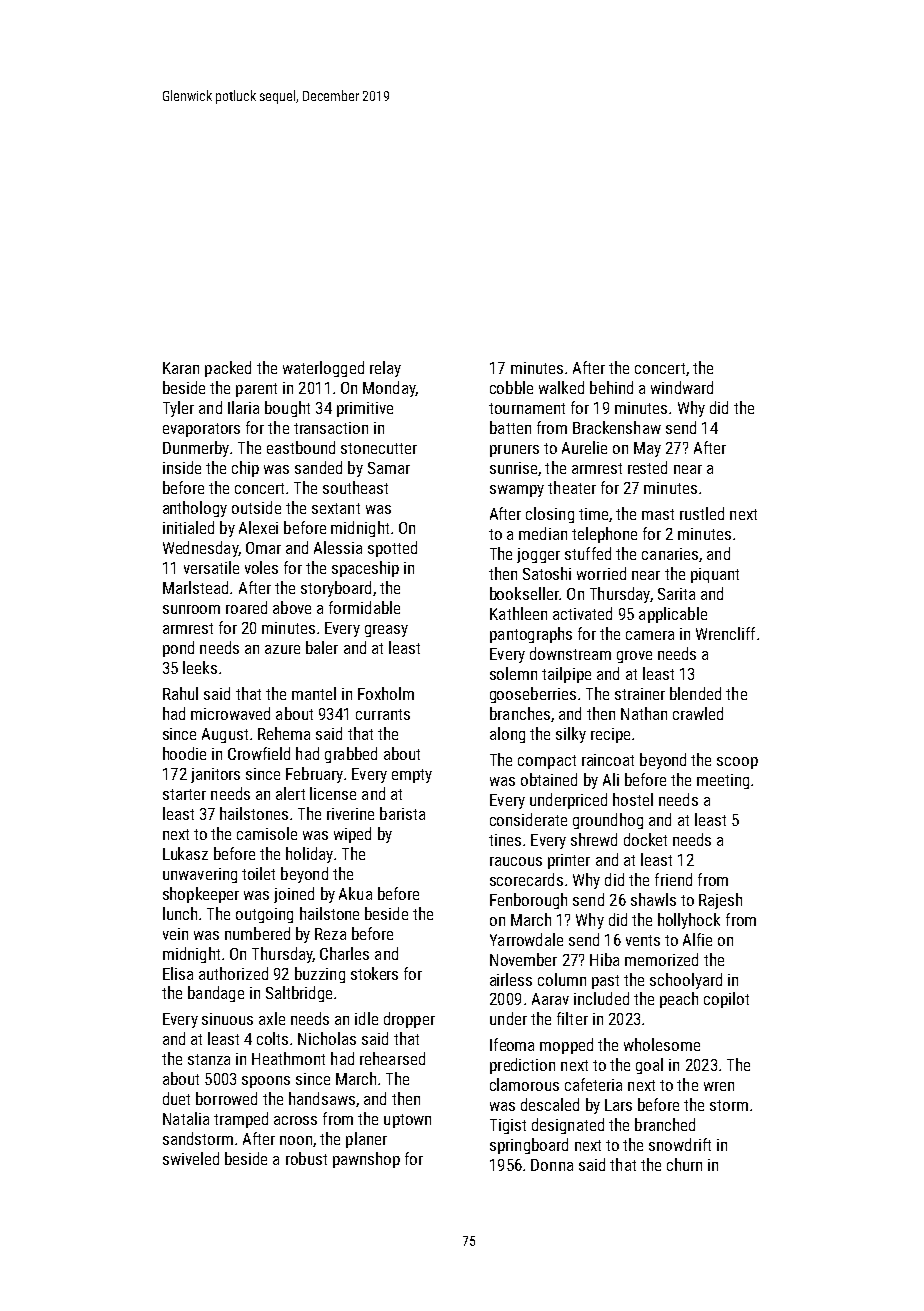 The height and width of the image is (1311, 924). Describe the element at coordinates (715, 575) in the image. I see `piquant` at that location.
